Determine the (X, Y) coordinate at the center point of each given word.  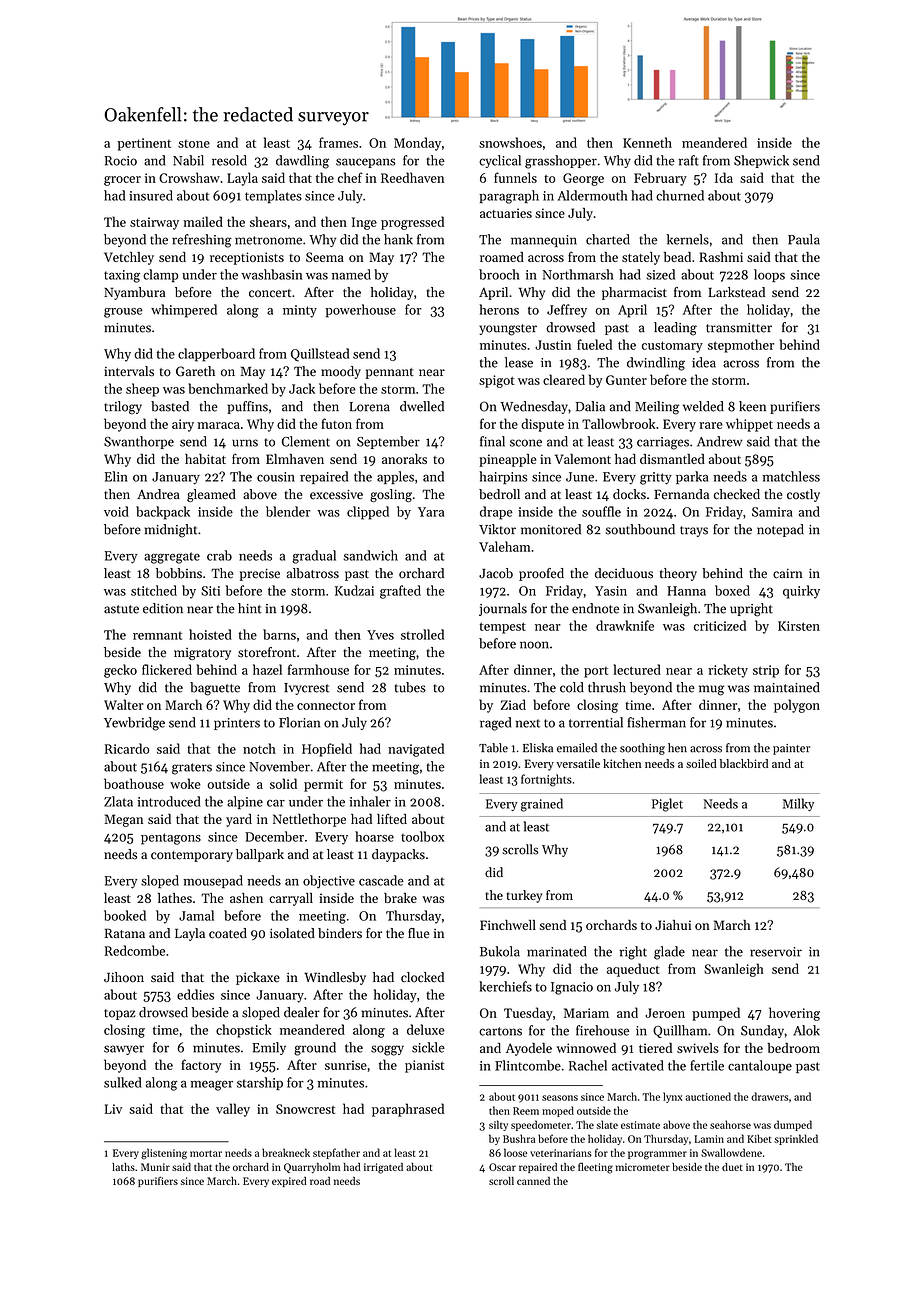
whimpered (184, 311)
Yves (380, 635)
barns (279, 634)
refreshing (202, 241)
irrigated (383, 1168)
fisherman (657, 722)
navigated (416, 750)
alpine (245, 802)
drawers (770, 1096)
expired (289, 1182)
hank (398, 239)
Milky (798, 804)
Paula (804, 239)
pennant (390, 373)
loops (769, 275)
